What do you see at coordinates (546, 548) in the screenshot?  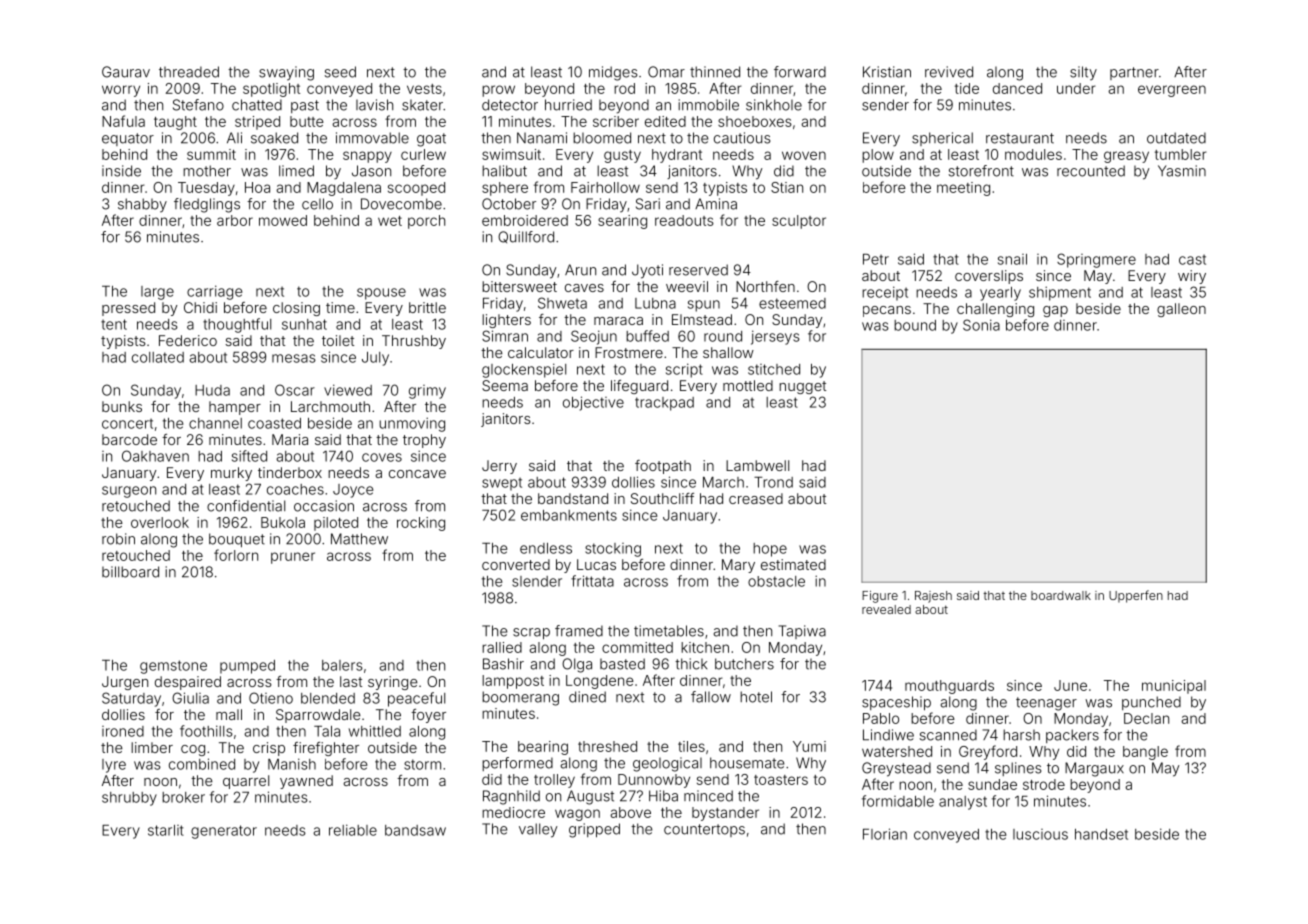 I see `endless` at bounding box center [546, 548].
